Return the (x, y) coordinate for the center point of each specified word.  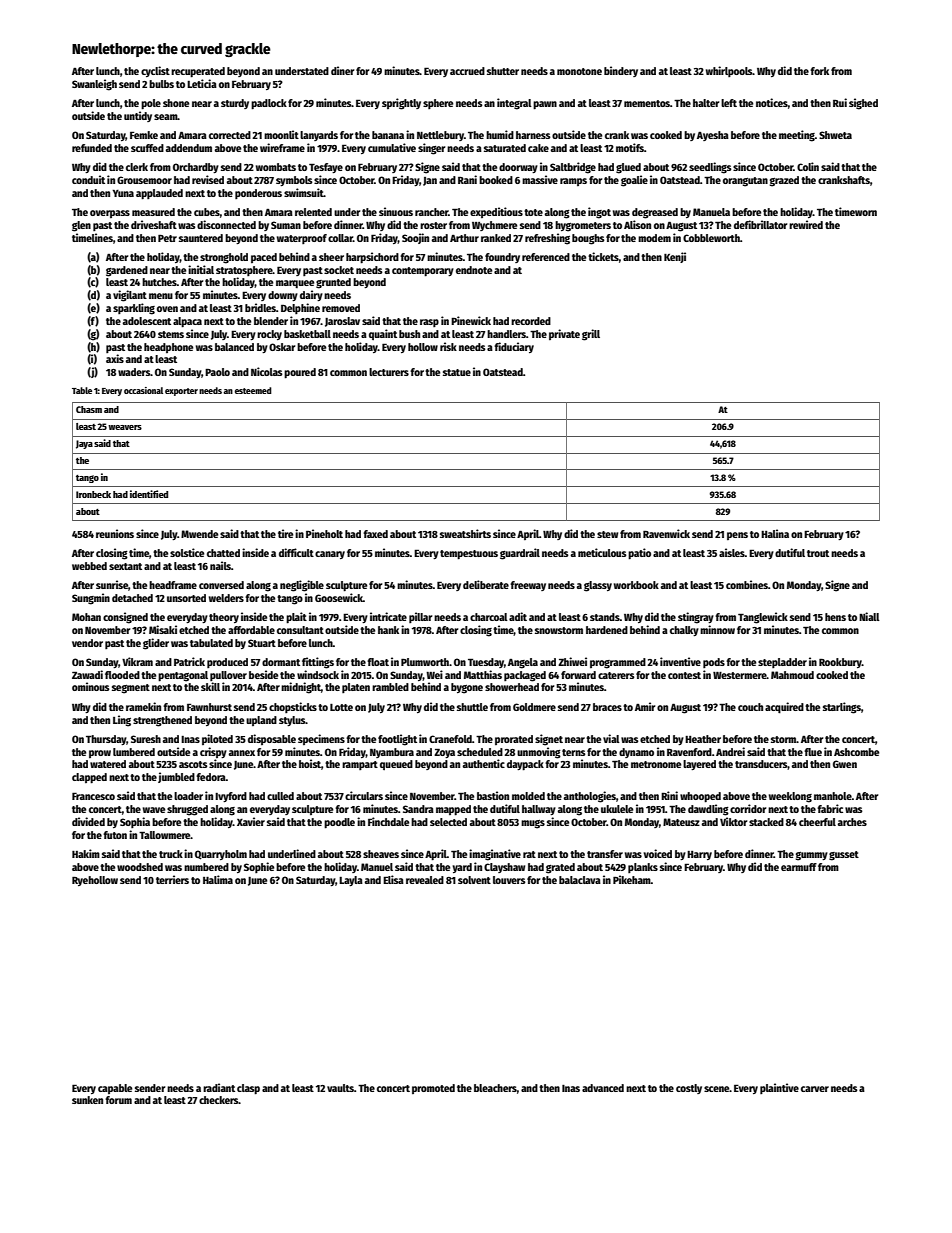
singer (431, 149)
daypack (525, 765)
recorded (531, 321)
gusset (844, 856)
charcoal (489, 617)
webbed (89, 566)
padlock (269, 104)
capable (115, 1089)
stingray (696, 618)
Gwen (845, 764)
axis (115, 358)
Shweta (835, 135)
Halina (775, 533)
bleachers (495, 1088)
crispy (213, 752)
